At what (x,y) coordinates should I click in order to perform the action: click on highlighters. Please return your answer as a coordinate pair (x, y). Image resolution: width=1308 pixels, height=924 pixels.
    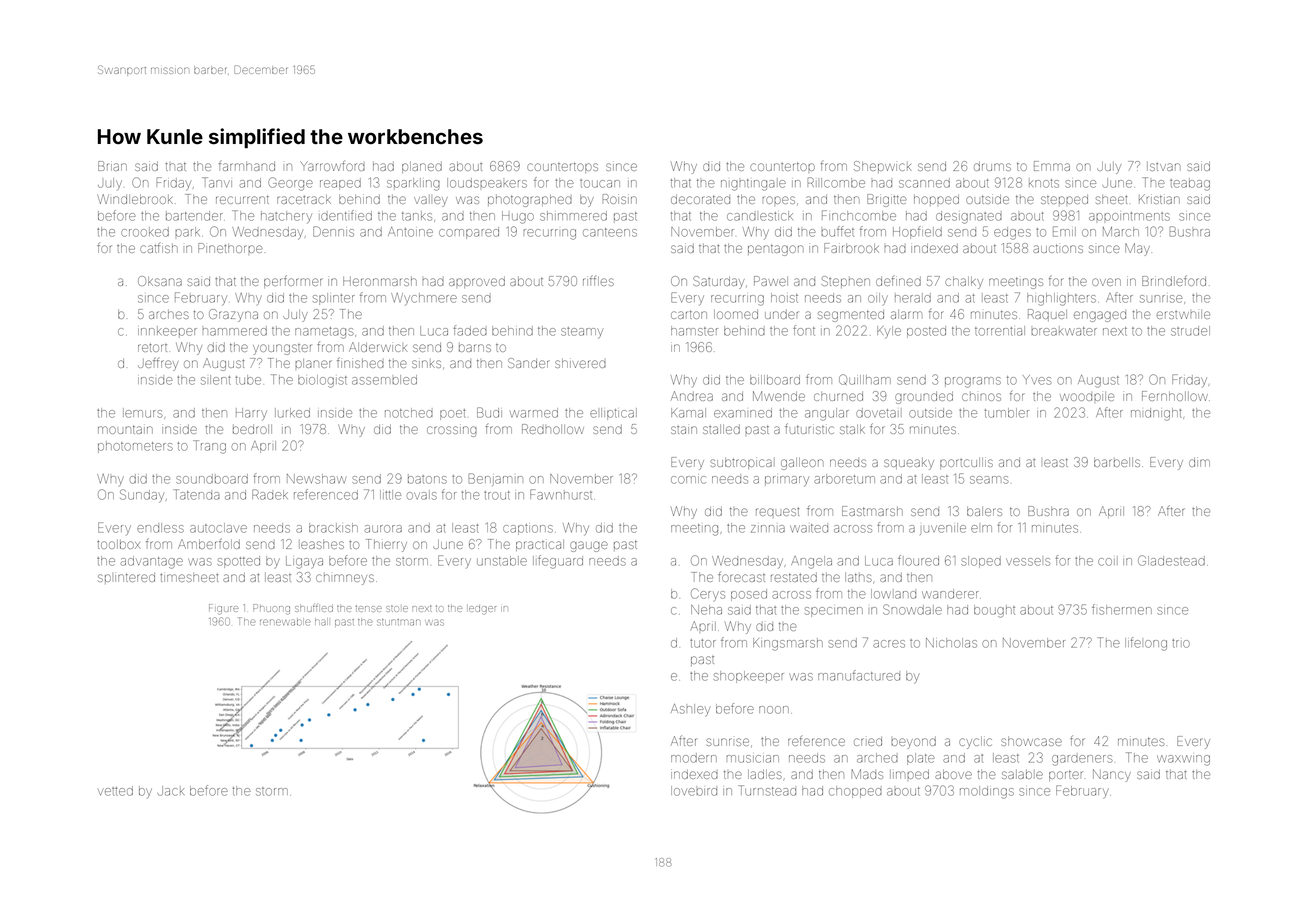
    Looking at the image, I should click on (1061, 299).
